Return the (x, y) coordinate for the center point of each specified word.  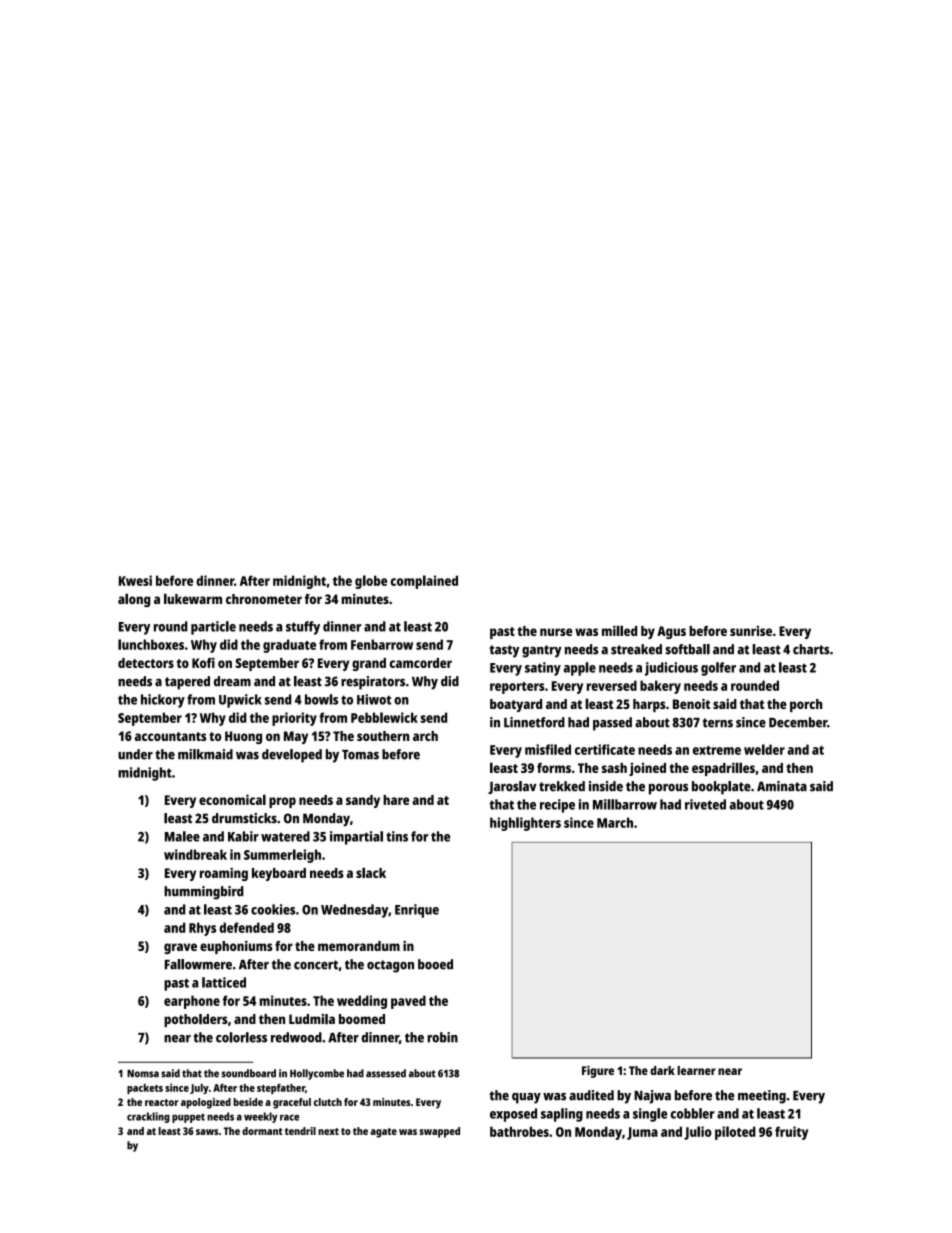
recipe (557, 806)
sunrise (751, 631)
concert (316, 965)
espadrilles (723, 769)
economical (232, 799)
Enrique (417, 911)
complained (424, 582)
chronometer (264, 599)
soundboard (248, 1073)
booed (435, 964)
